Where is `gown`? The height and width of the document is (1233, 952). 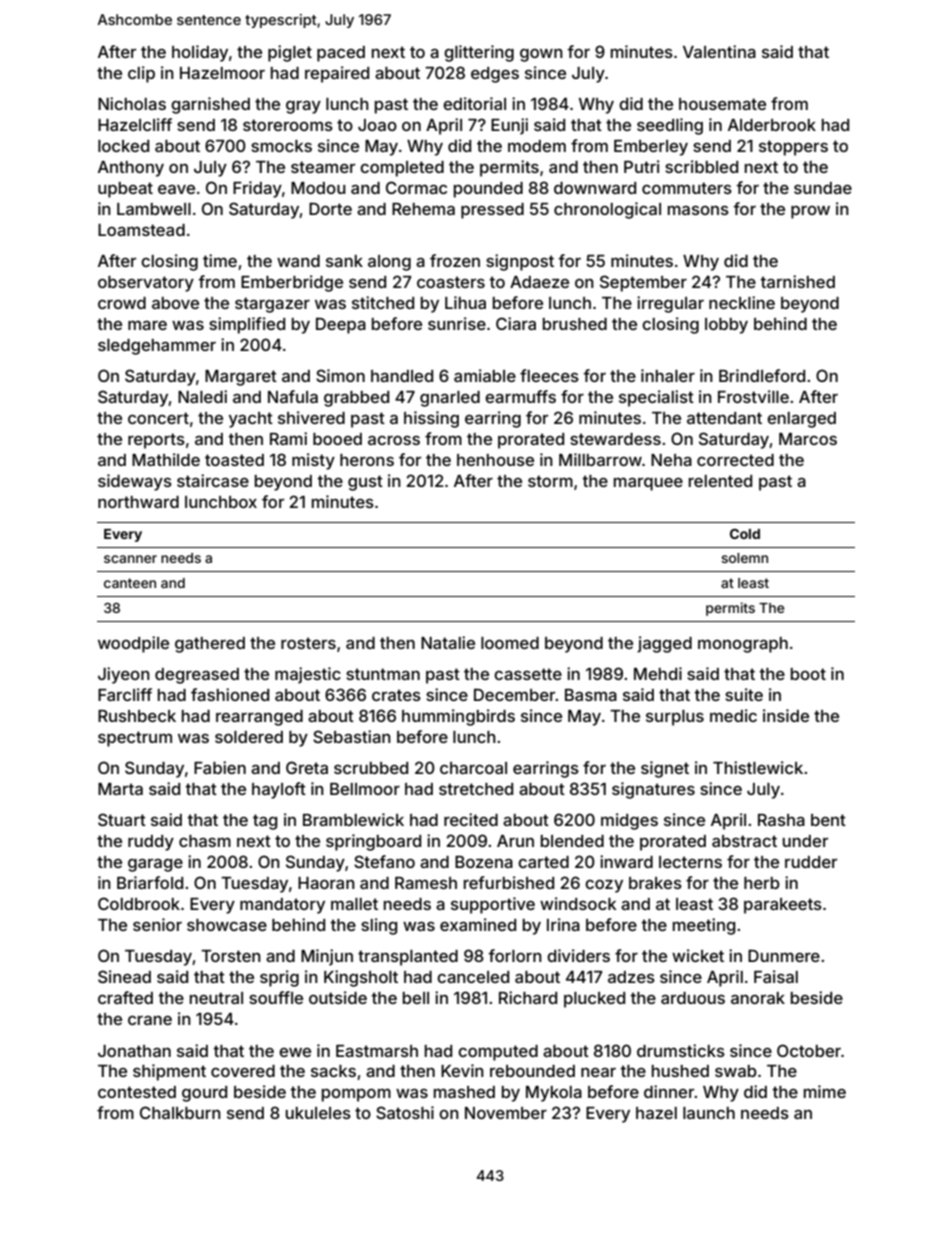 gown is located at coordinates (541, 55).
